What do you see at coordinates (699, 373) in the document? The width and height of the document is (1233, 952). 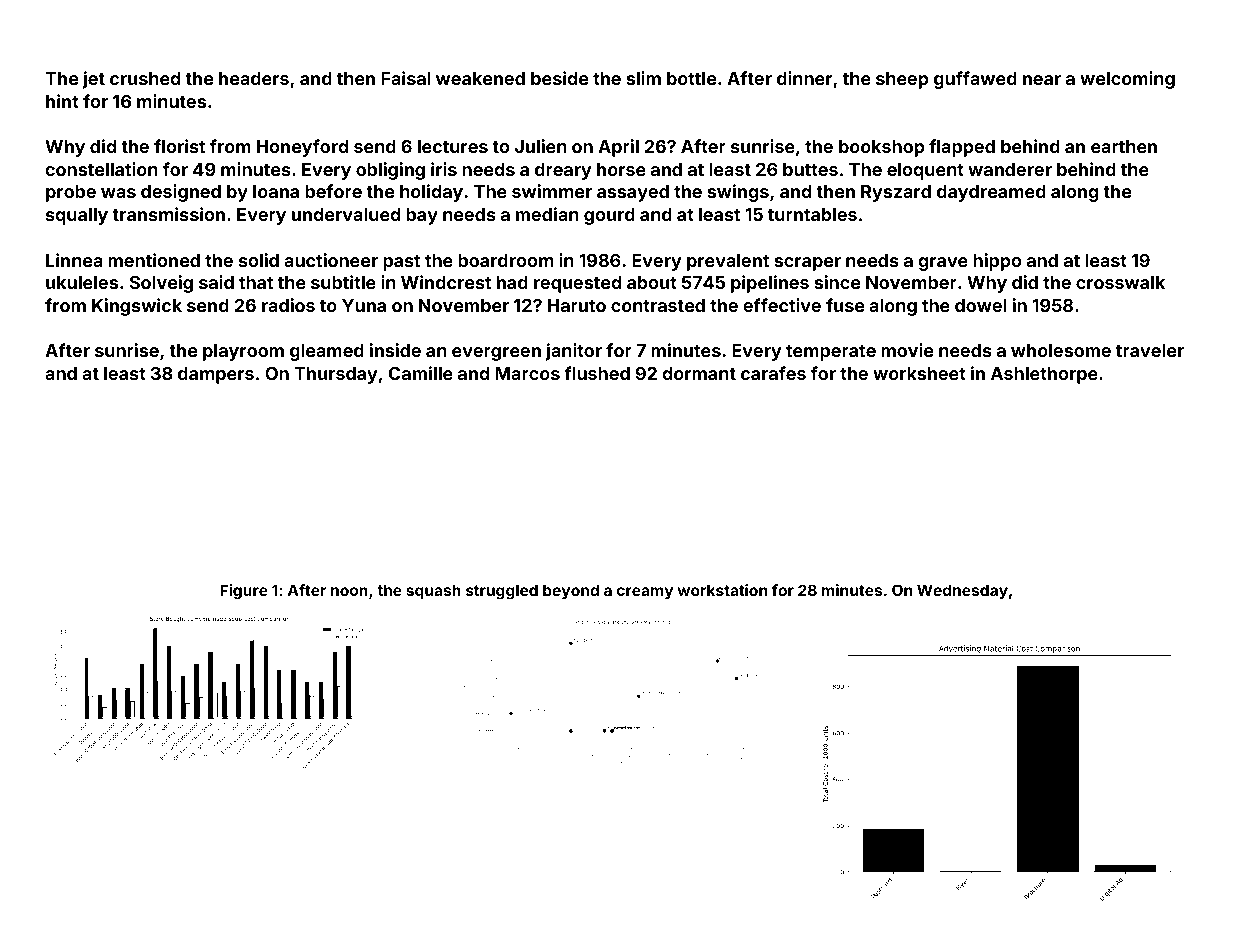 I see `dormant` at bounding box center [699, 373].
